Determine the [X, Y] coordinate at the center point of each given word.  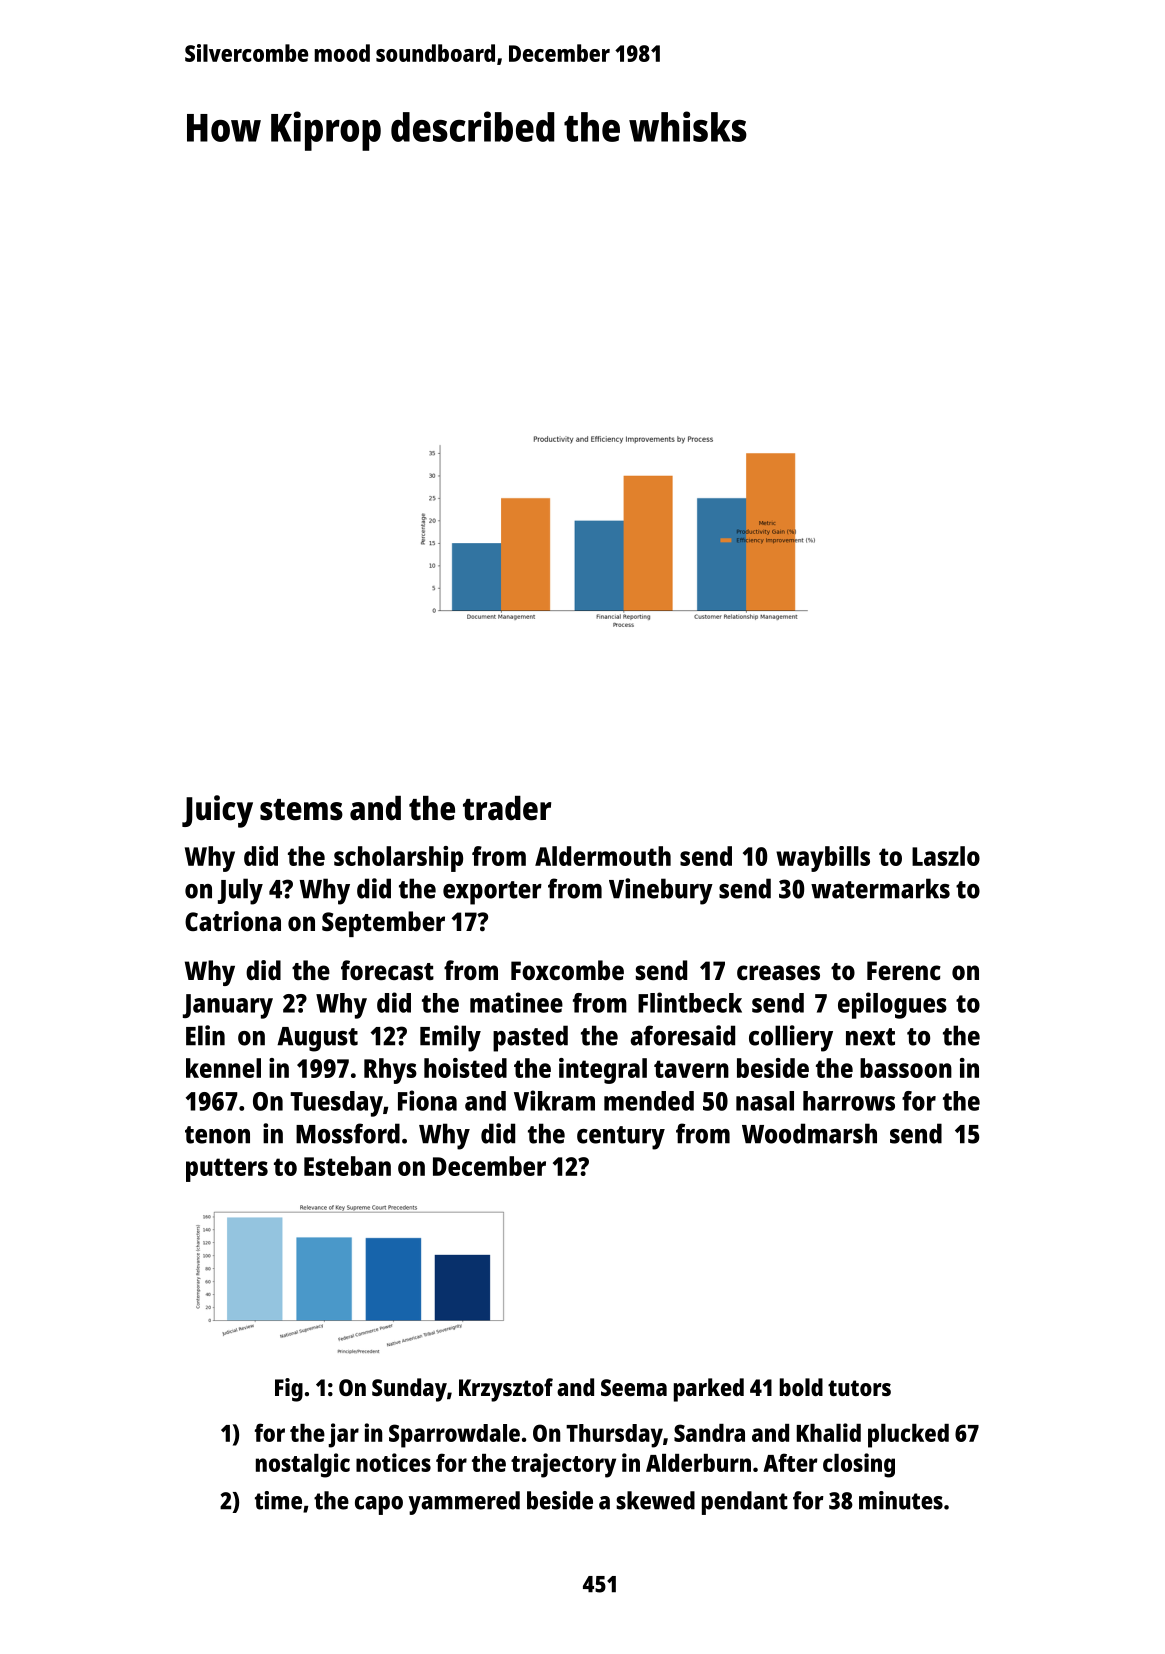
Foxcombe [567, 970]
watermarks [880, 888]
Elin [205, 1035]
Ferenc [904, 970]
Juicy [217, 811]
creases [778, 972]
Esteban [347, 1166]
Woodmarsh [809, 1133]
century [621, 1138]
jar [343, 1435]
